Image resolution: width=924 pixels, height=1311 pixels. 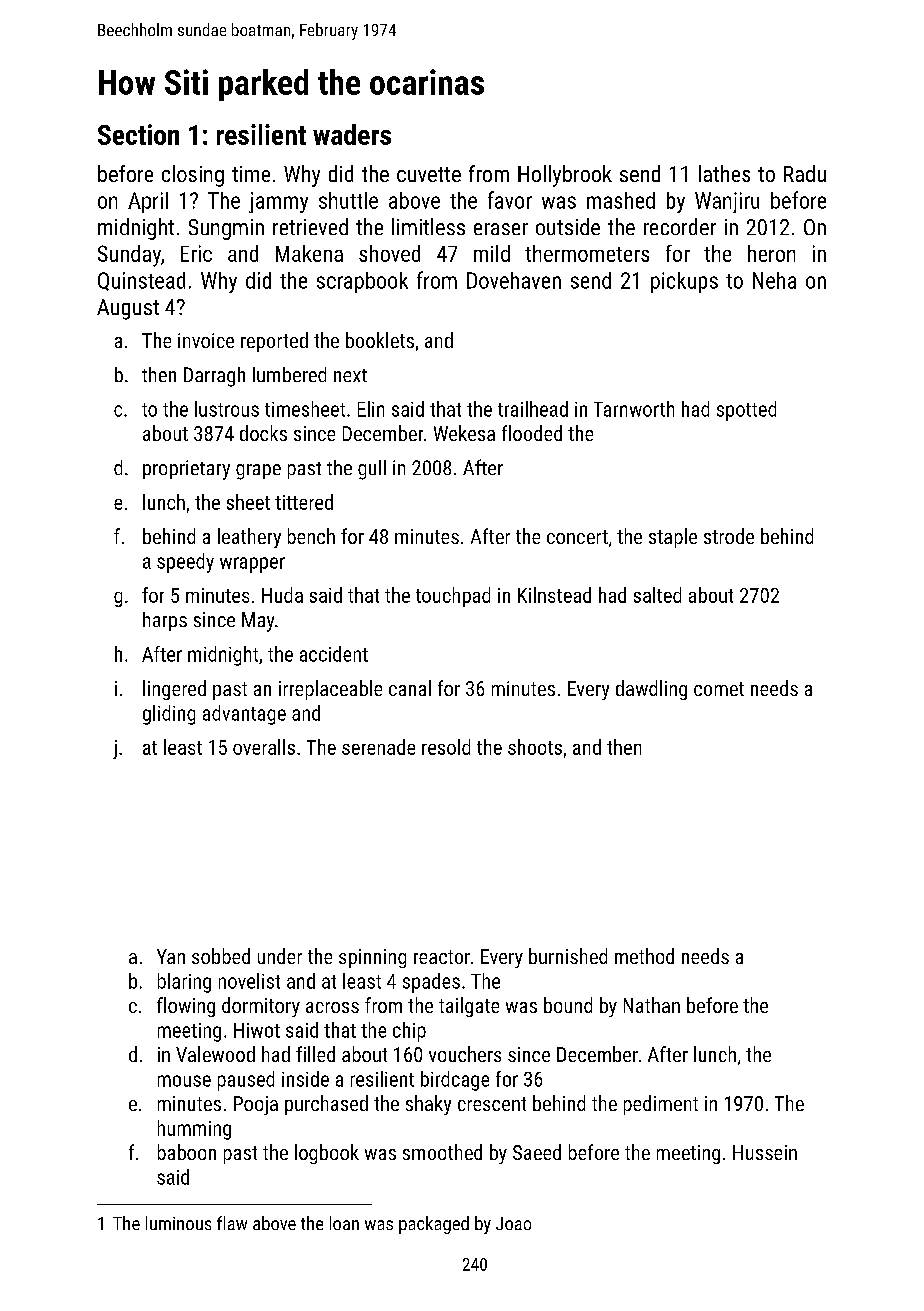 I want to click on lumbered, so click(x=289, y=374).
